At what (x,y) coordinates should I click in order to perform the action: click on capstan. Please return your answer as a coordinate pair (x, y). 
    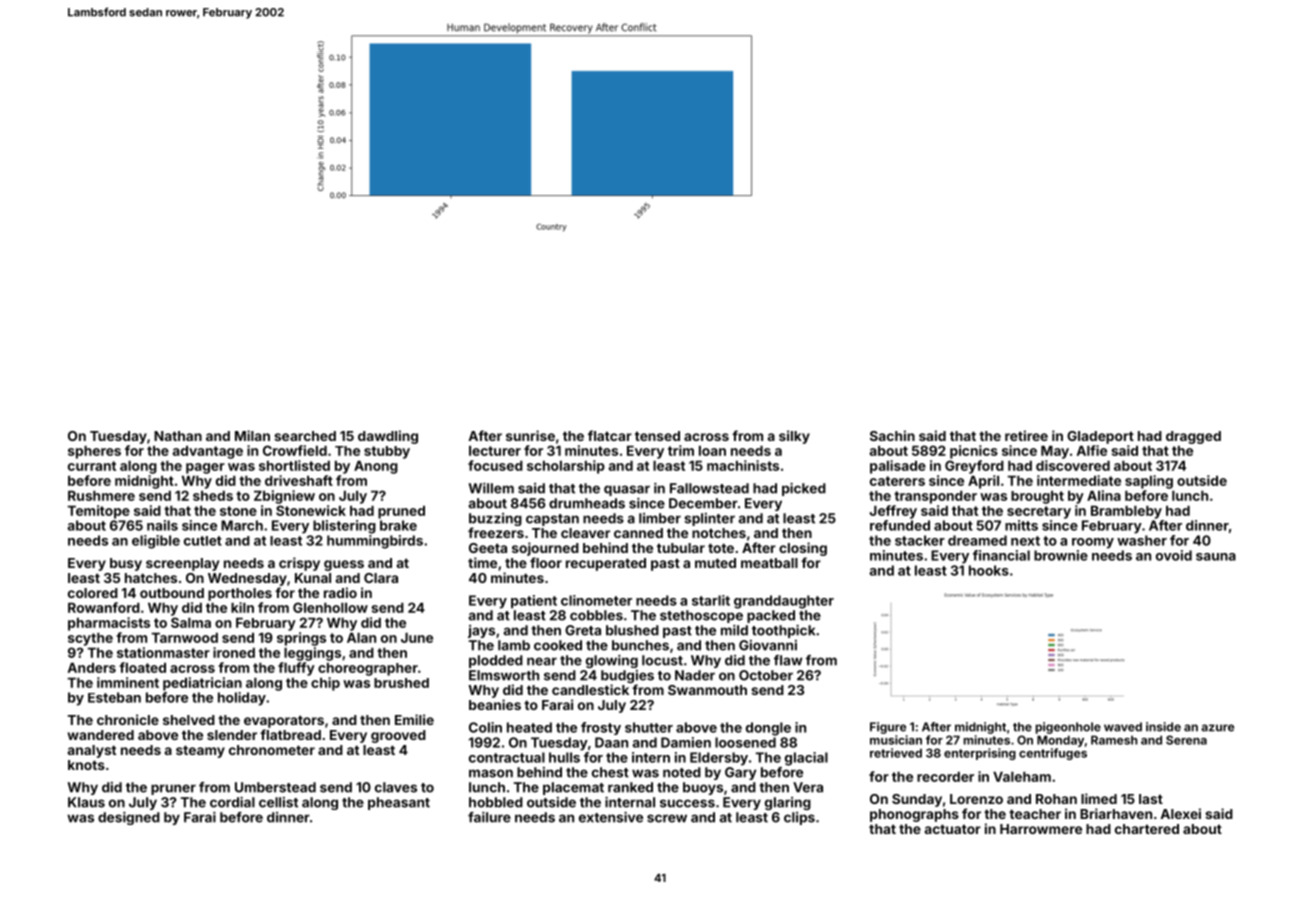
    Looking at the image, I should click on (552, 520).
